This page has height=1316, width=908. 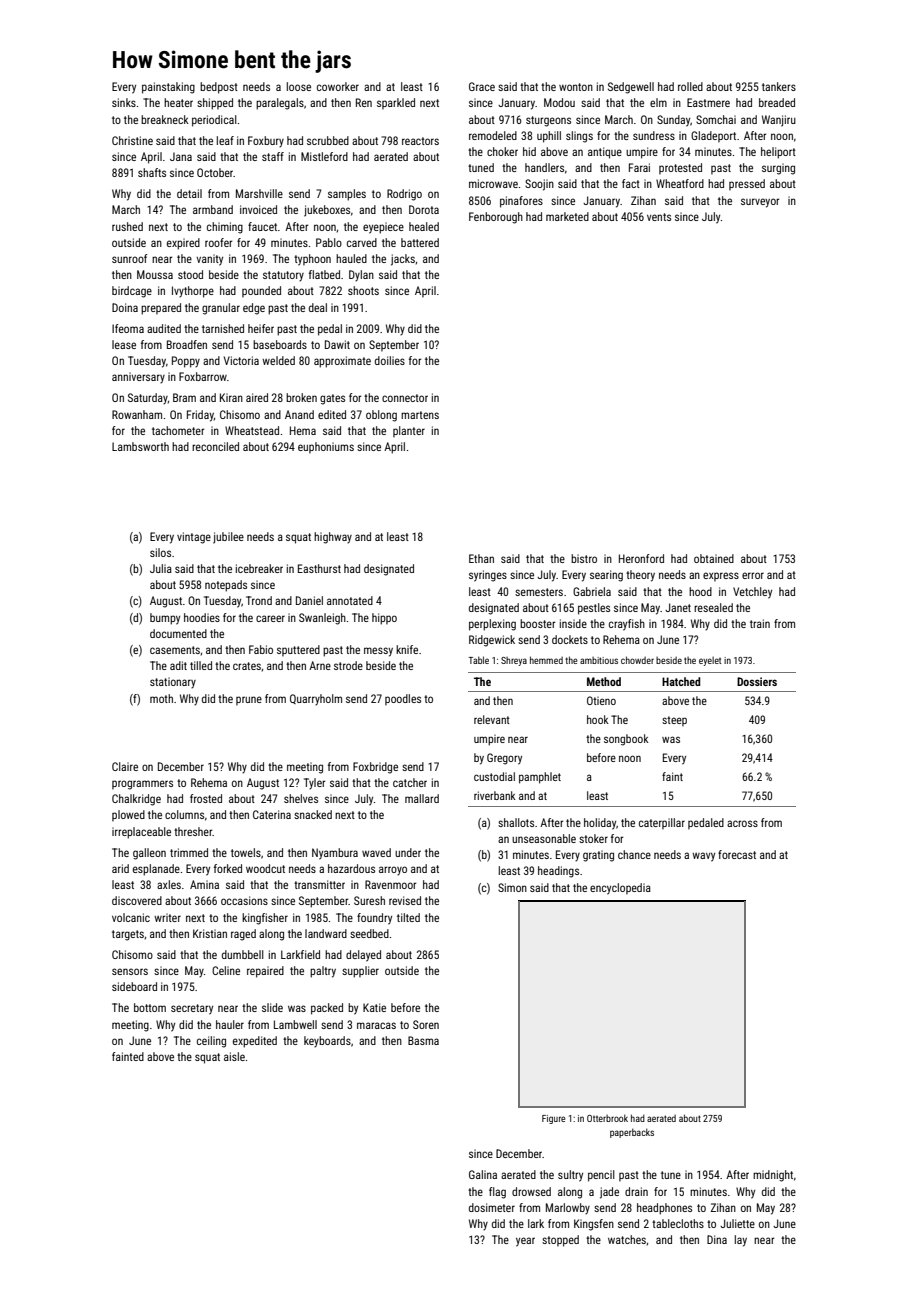 I want to click on Heronford, so click(x=641, y=558).
